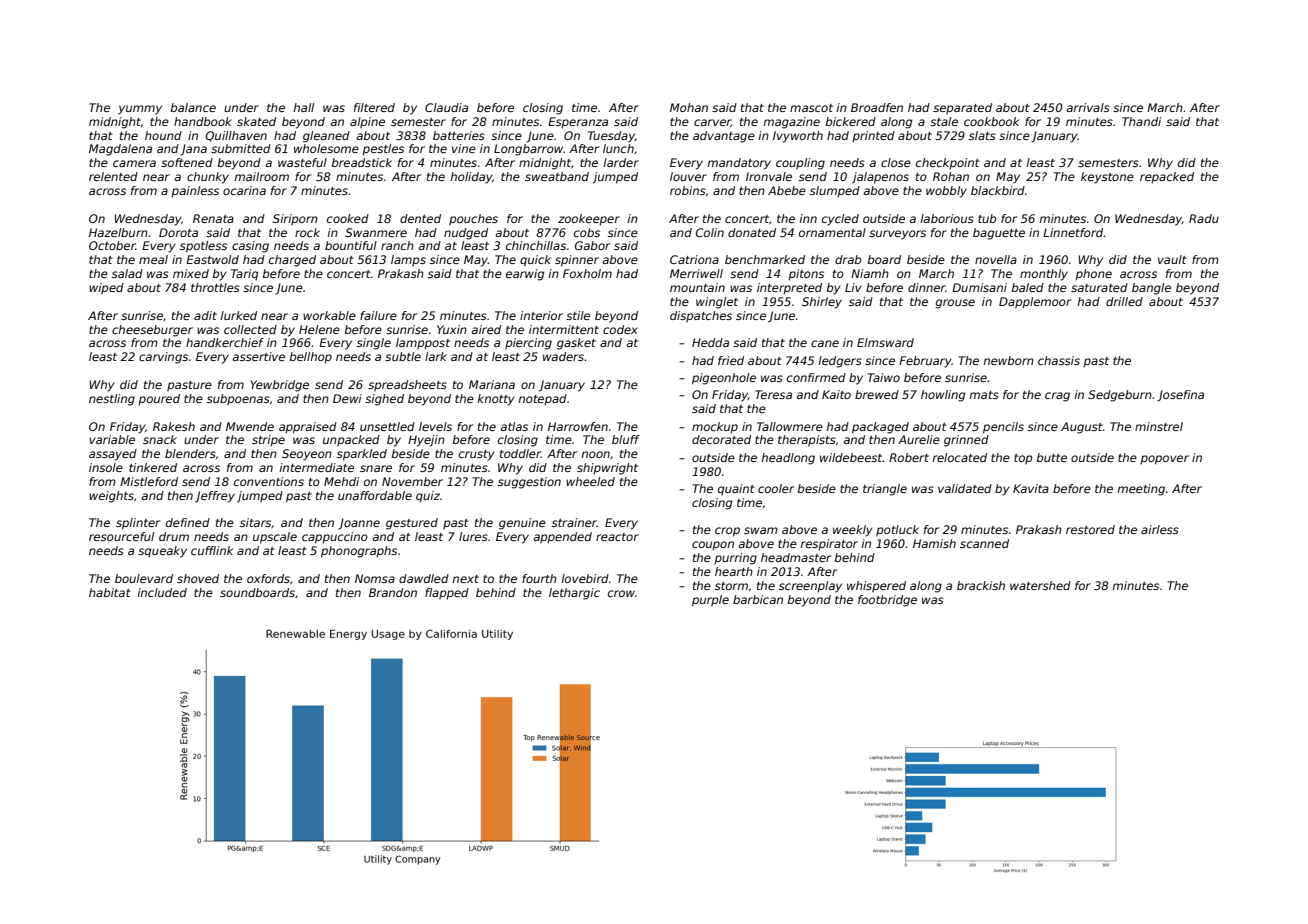 This screenshot has height=924, width=1308. What do you see at coordinates (351, 245) in the screenshot?
I see `bountiful` at bounding box center [351, 245].
